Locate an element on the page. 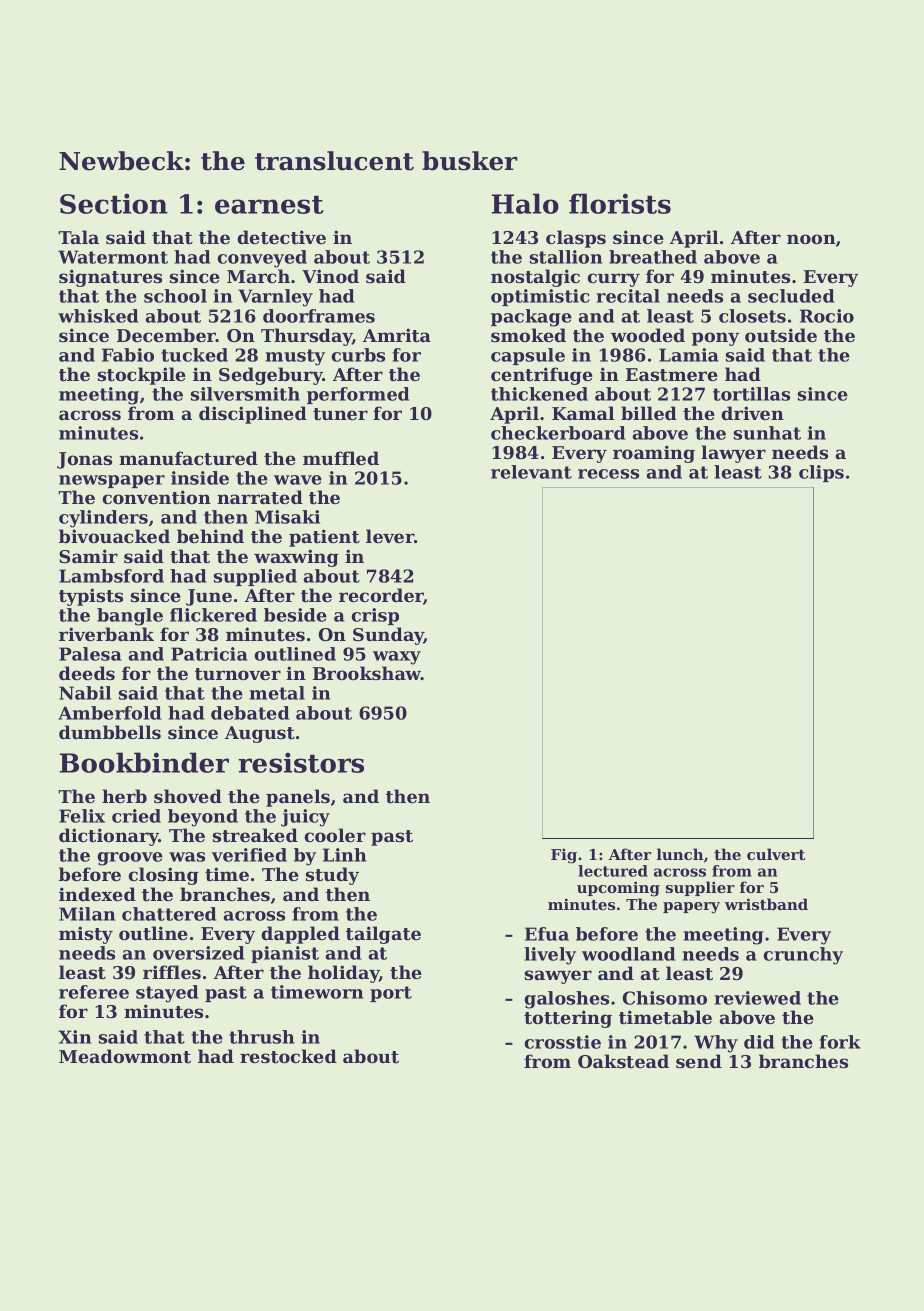  Jonas is located at coordinates (84, 460).
